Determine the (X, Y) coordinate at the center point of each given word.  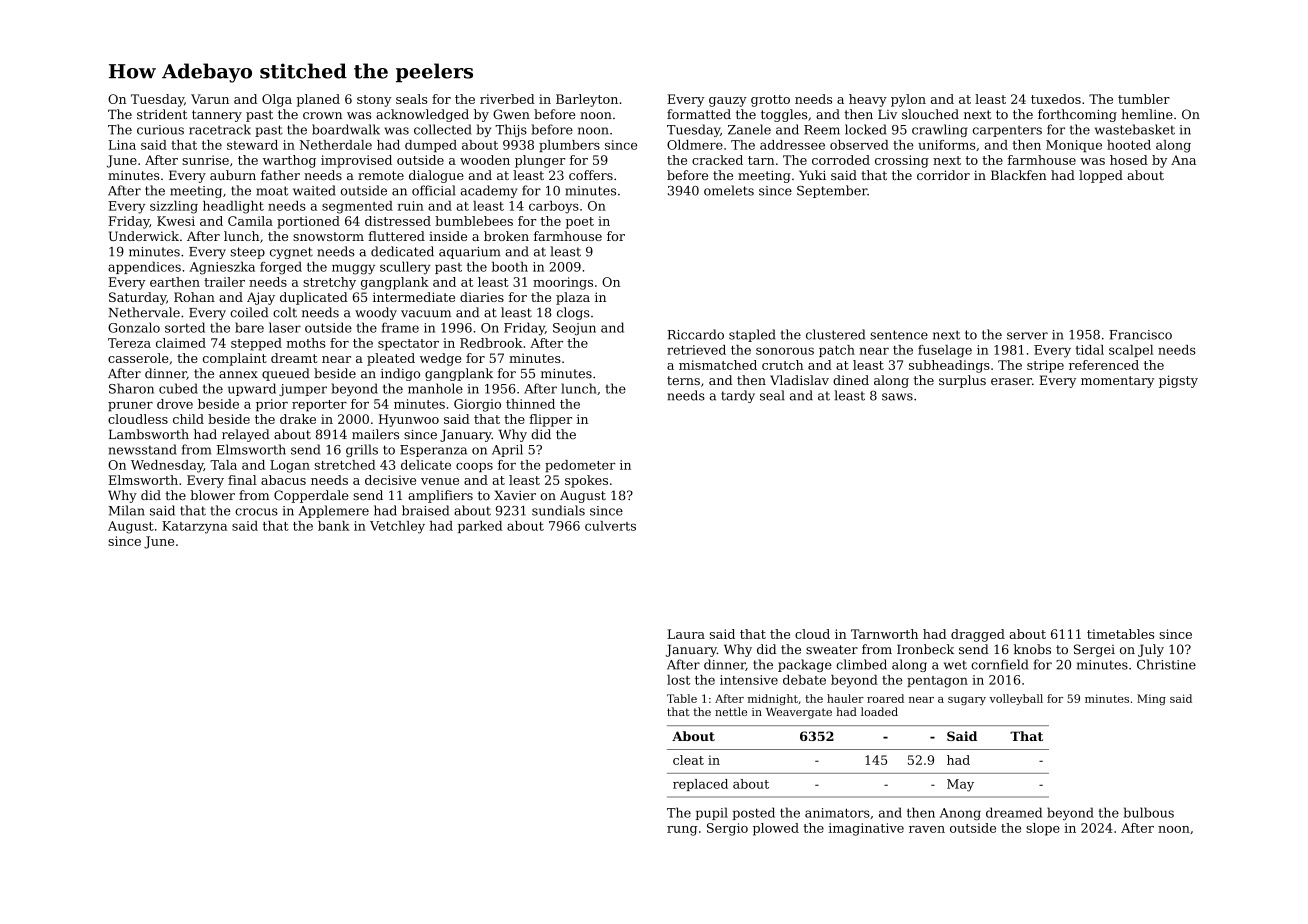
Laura (686, 634)
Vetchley (397, 527)
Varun (210, 99)
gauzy (728, 102)
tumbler (1144, 99)
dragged (978, 635)
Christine (1166, 664)
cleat (688, 760)
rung (682, 831)
